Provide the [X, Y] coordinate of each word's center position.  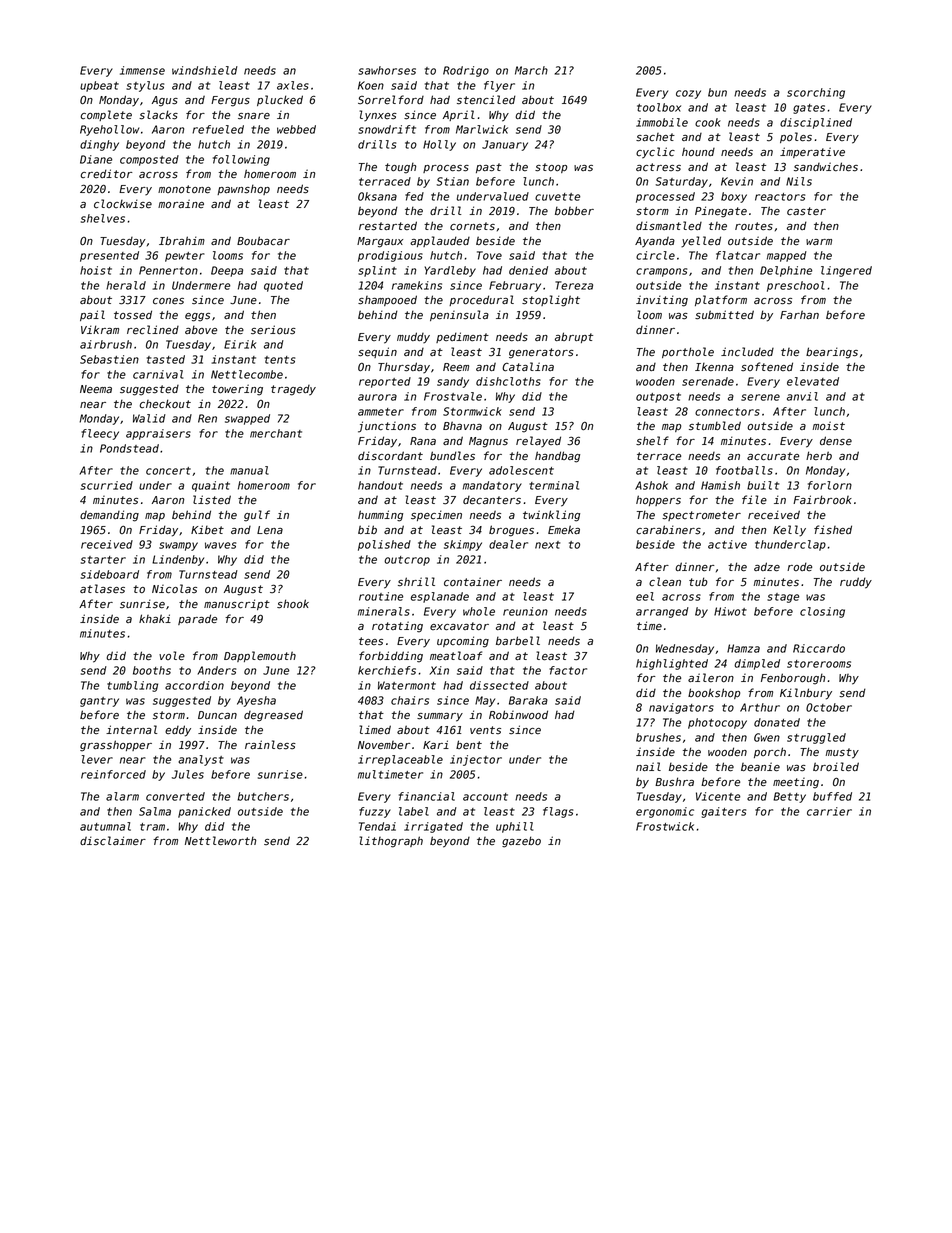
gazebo [521, 842]
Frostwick [665, 826]
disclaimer [113, 841]
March [531, 70]
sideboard [110, 574]
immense [142, 70]
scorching [816, 93]
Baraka [528, 700]
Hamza [743, 648]
